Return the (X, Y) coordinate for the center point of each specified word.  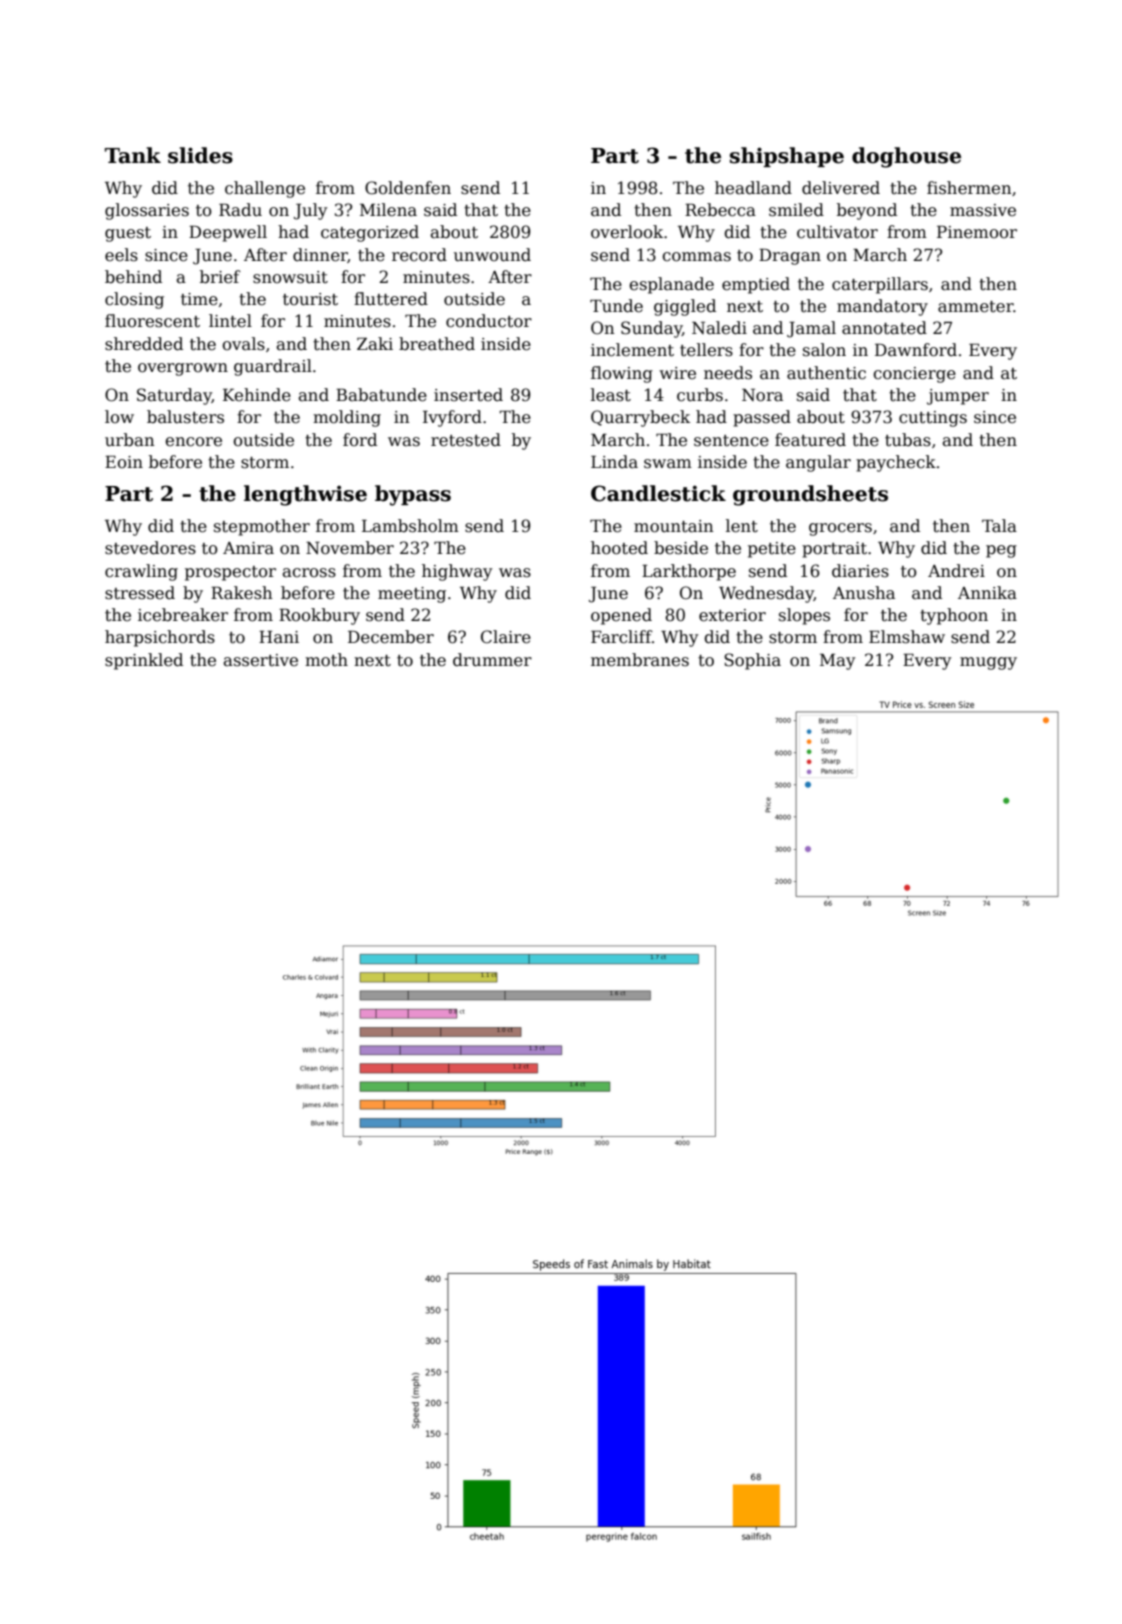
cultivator (837, 232)
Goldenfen (408, 188)
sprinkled (144, 661)
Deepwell (228, 233)
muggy (988, 663)
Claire (506, 637)
